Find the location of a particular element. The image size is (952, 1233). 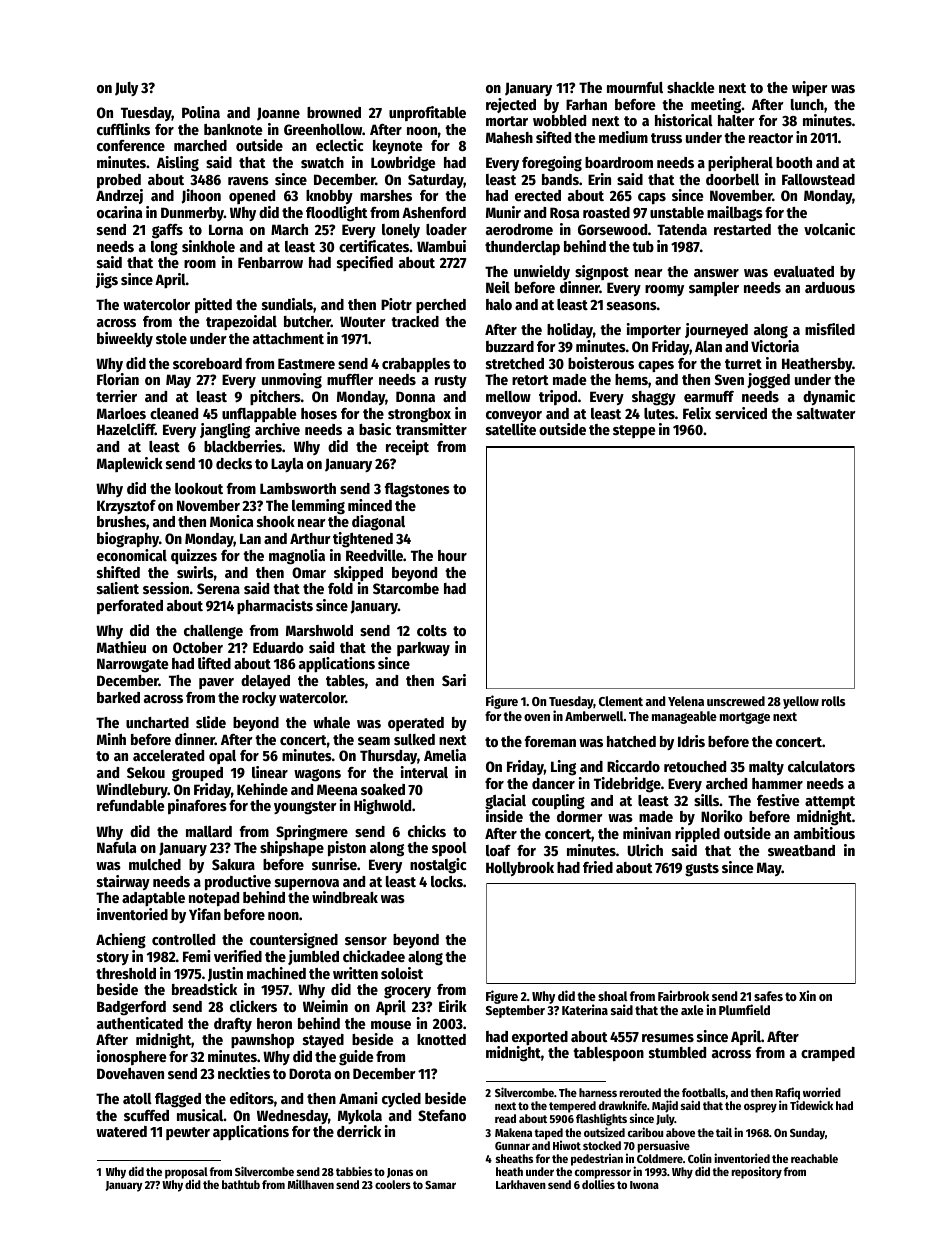

volcanic is located at coordinates (829, 229).
